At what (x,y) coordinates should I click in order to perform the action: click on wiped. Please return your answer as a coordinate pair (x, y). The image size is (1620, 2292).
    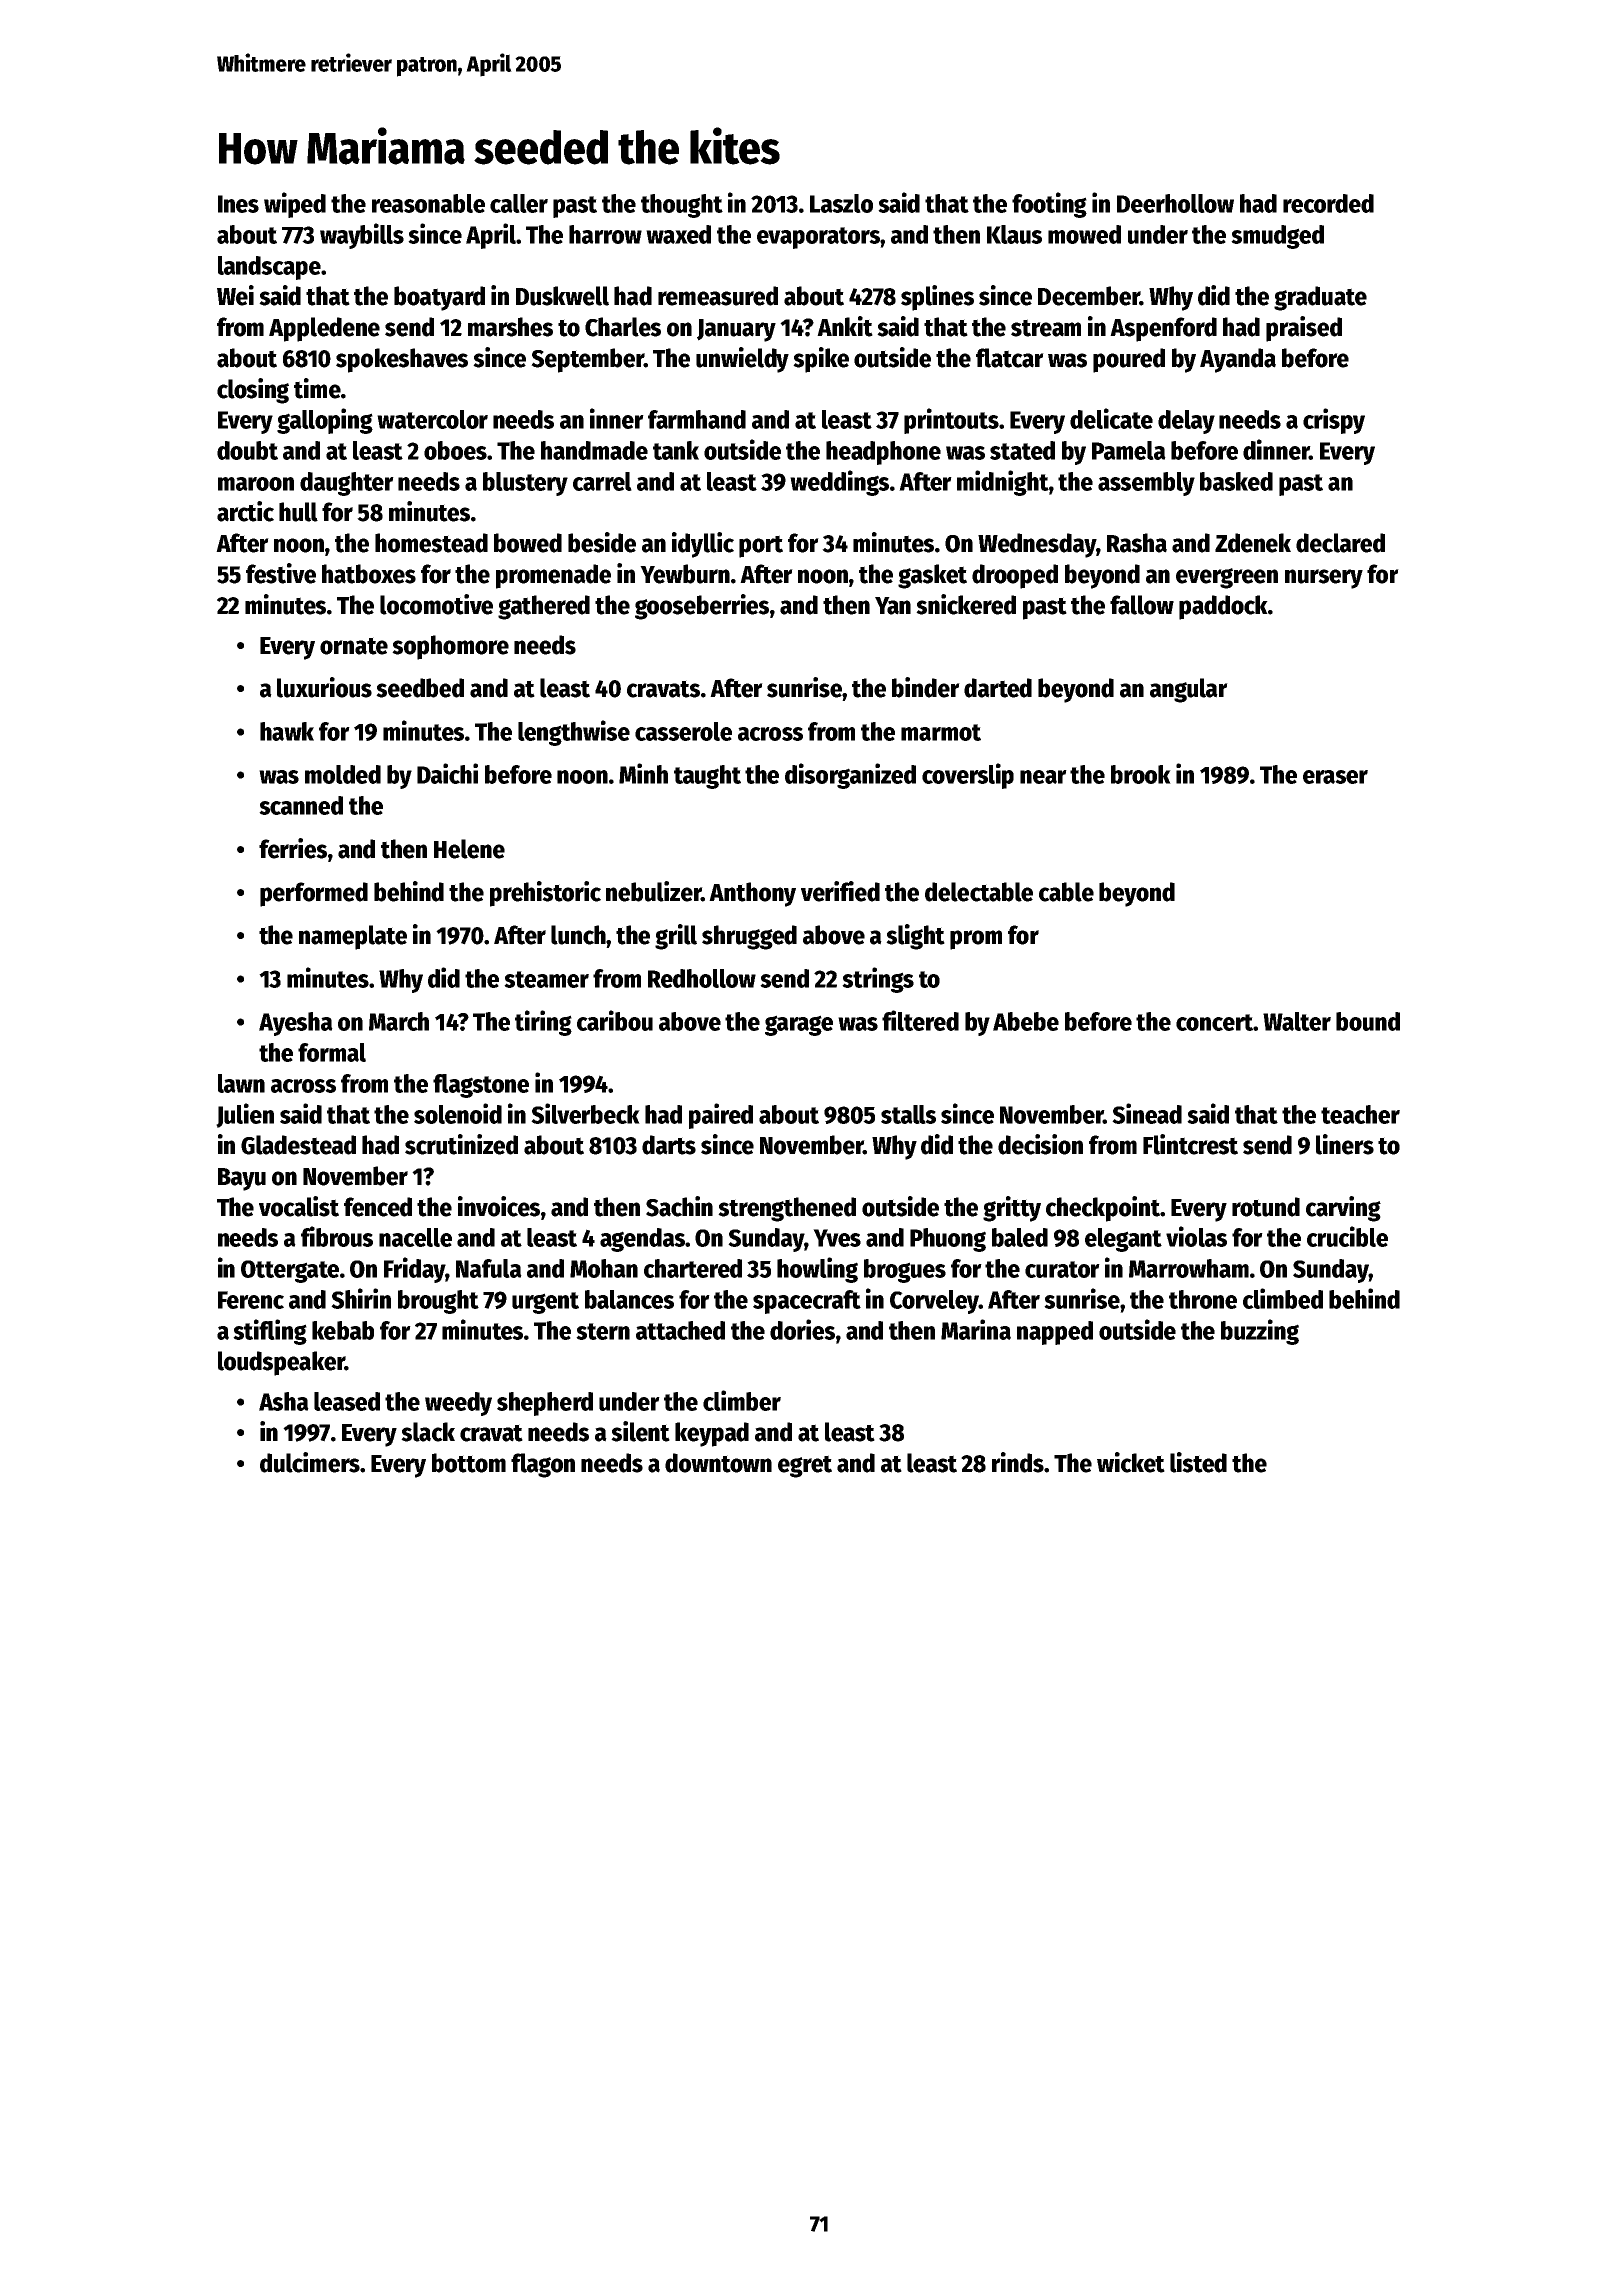
    Looking at the image, I should click on (295, 205).
